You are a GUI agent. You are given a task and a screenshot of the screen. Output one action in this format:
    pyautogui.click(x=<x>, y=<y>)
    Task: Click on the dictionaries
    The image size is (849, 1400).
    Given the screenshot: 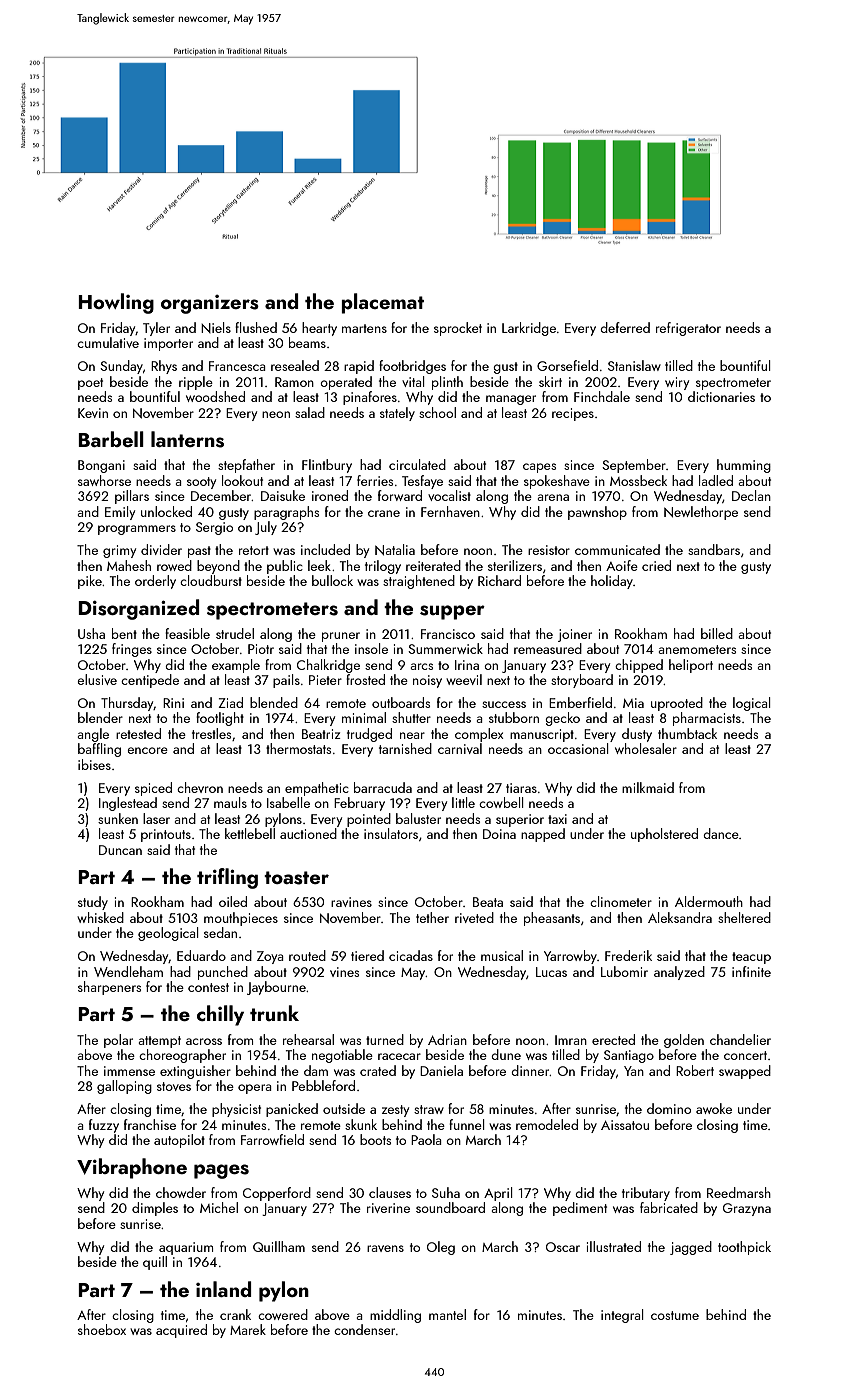 What is the action you would take?
    pyautogui.click(x=721, y=396)
